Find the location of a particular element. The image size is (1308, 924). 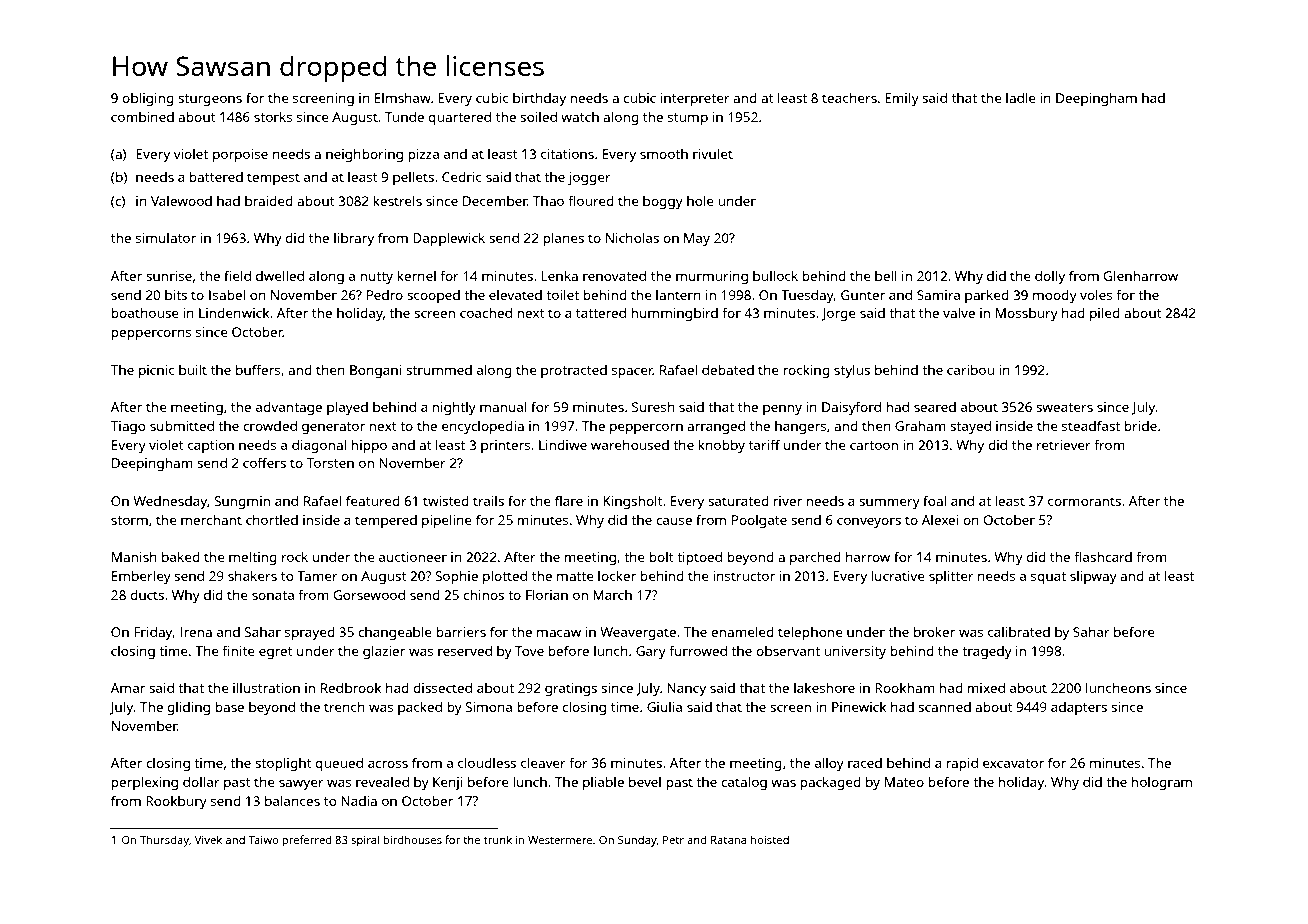

perplexing is located at coordinates (144, 783).
